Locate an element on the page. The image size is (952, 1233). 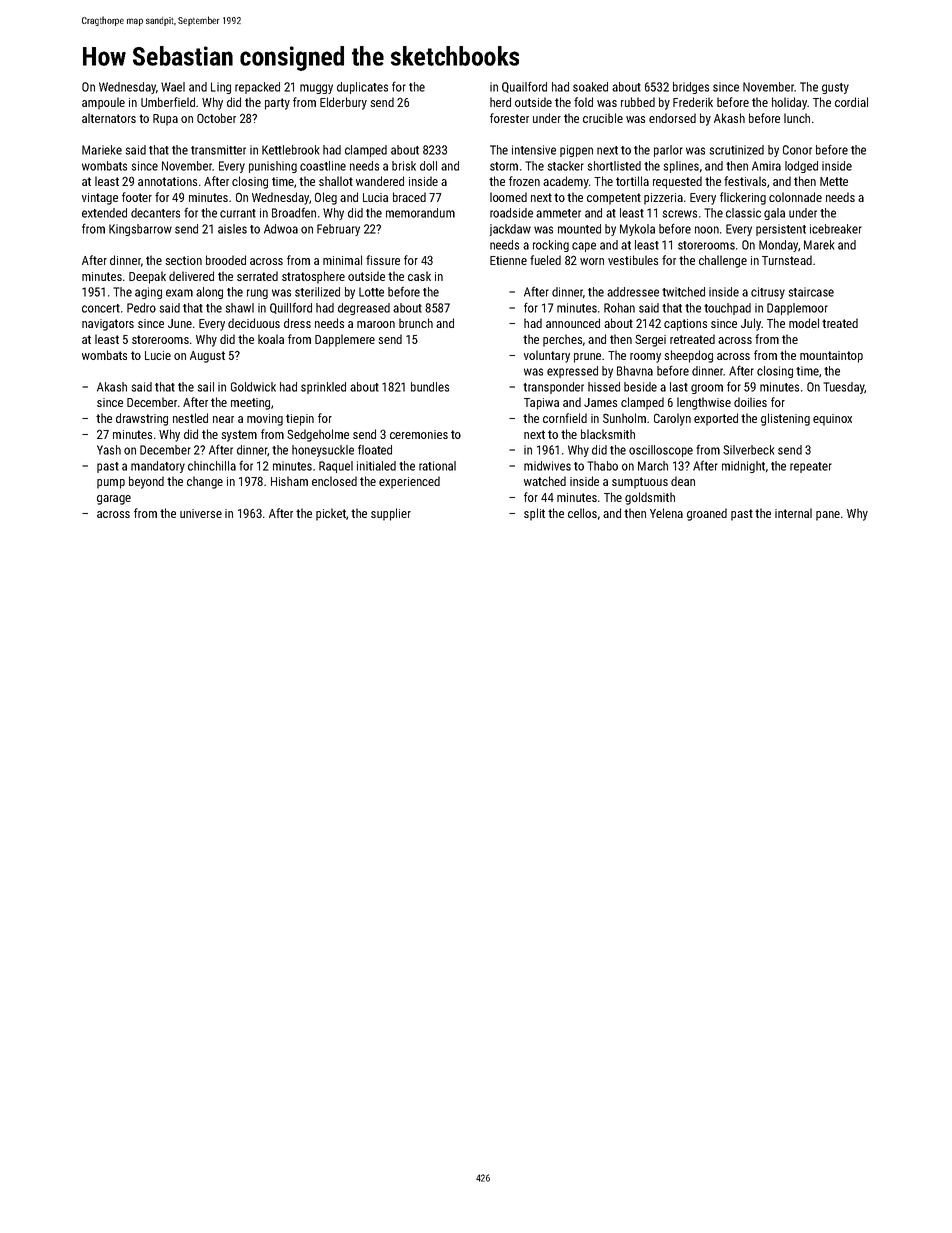
repacked is located at coordinates (257, 88).
